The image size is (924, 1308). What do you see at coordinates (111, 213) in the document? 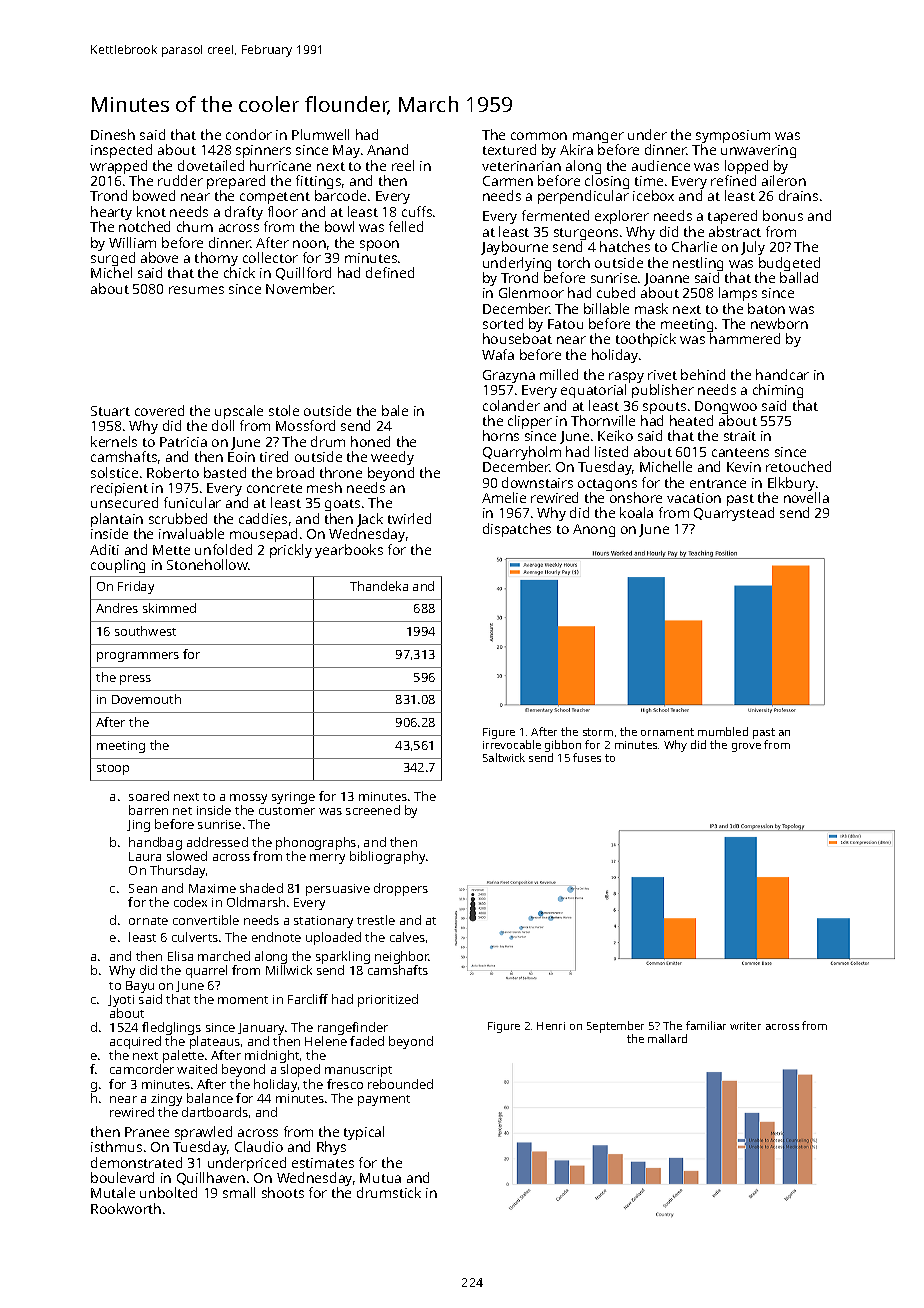
I see `hearty` at bounding box center [111, 213].
